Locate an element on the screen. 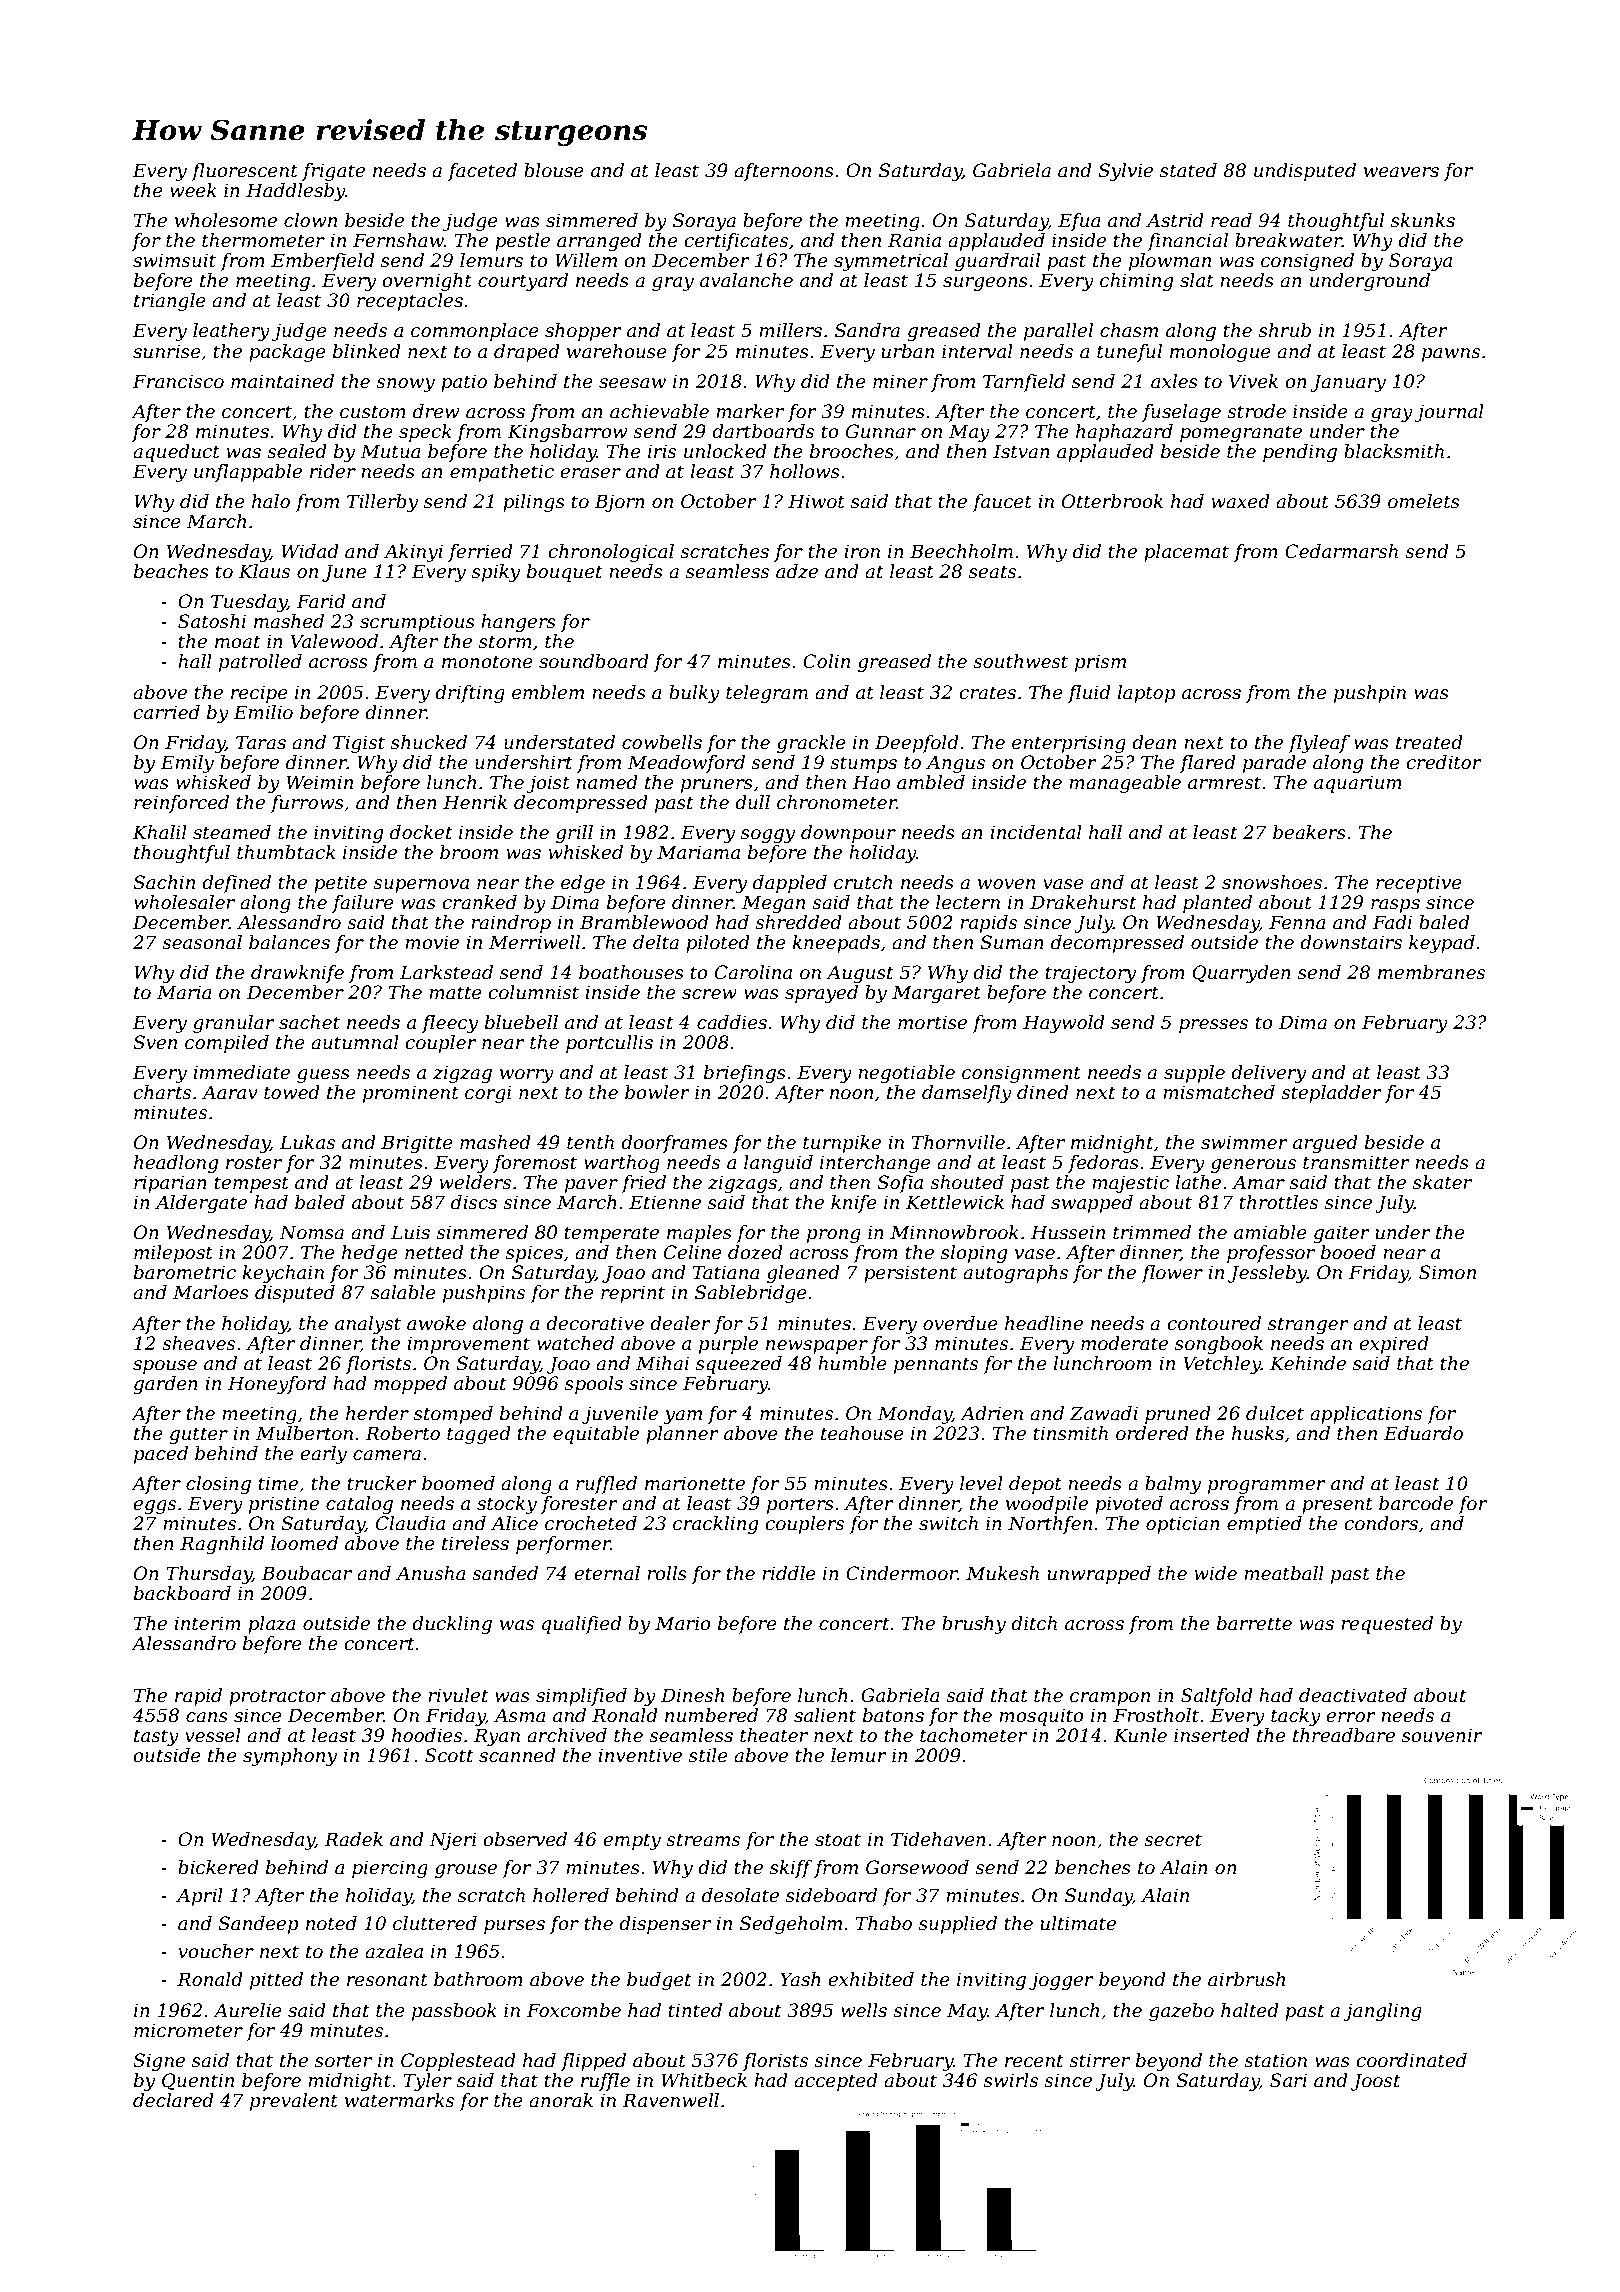 The height and width of the screenshot is (2292, 1620). overnight is located at coordinates (427, 282).
